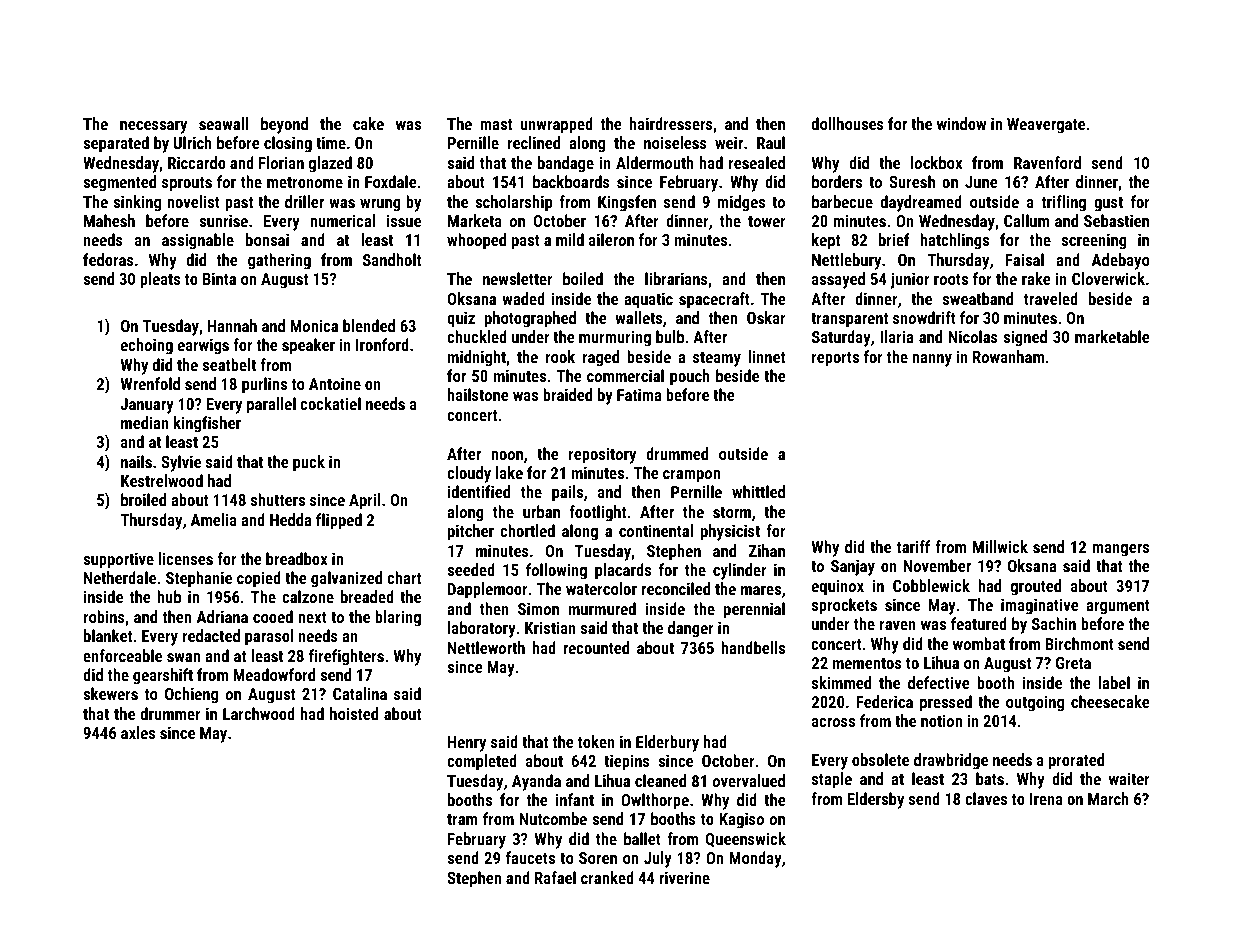  I want to click on seeded, so click(471, 569).
